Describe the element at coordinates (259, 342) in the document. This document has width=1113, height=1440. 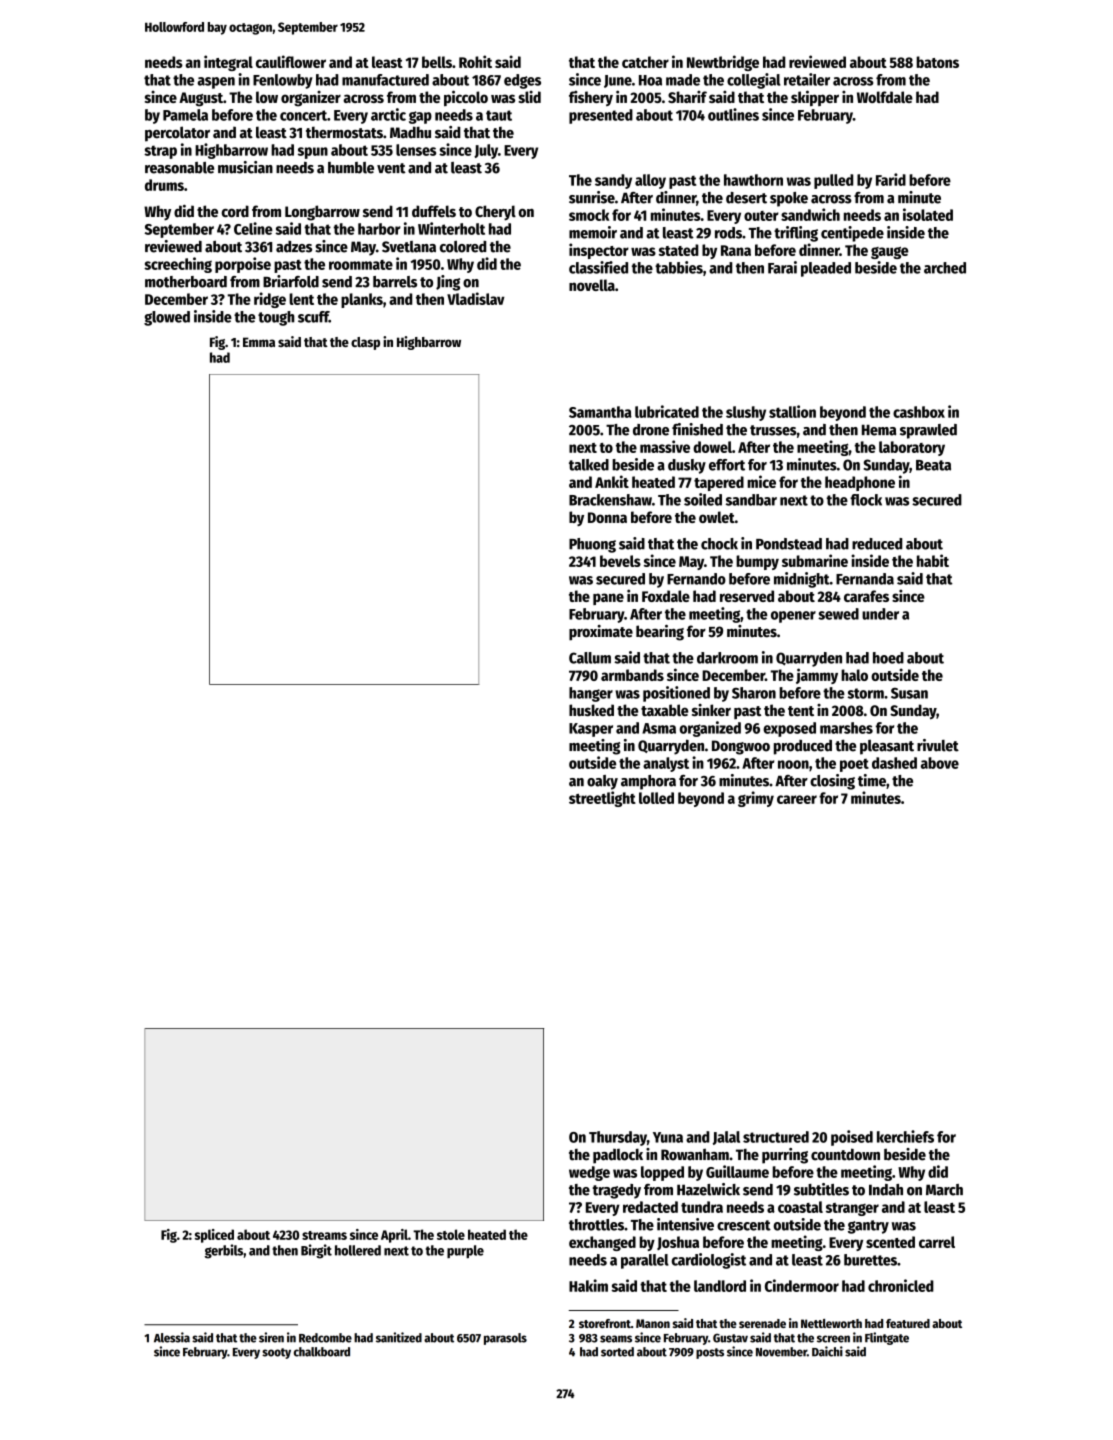
I see `Emma` at that location.
